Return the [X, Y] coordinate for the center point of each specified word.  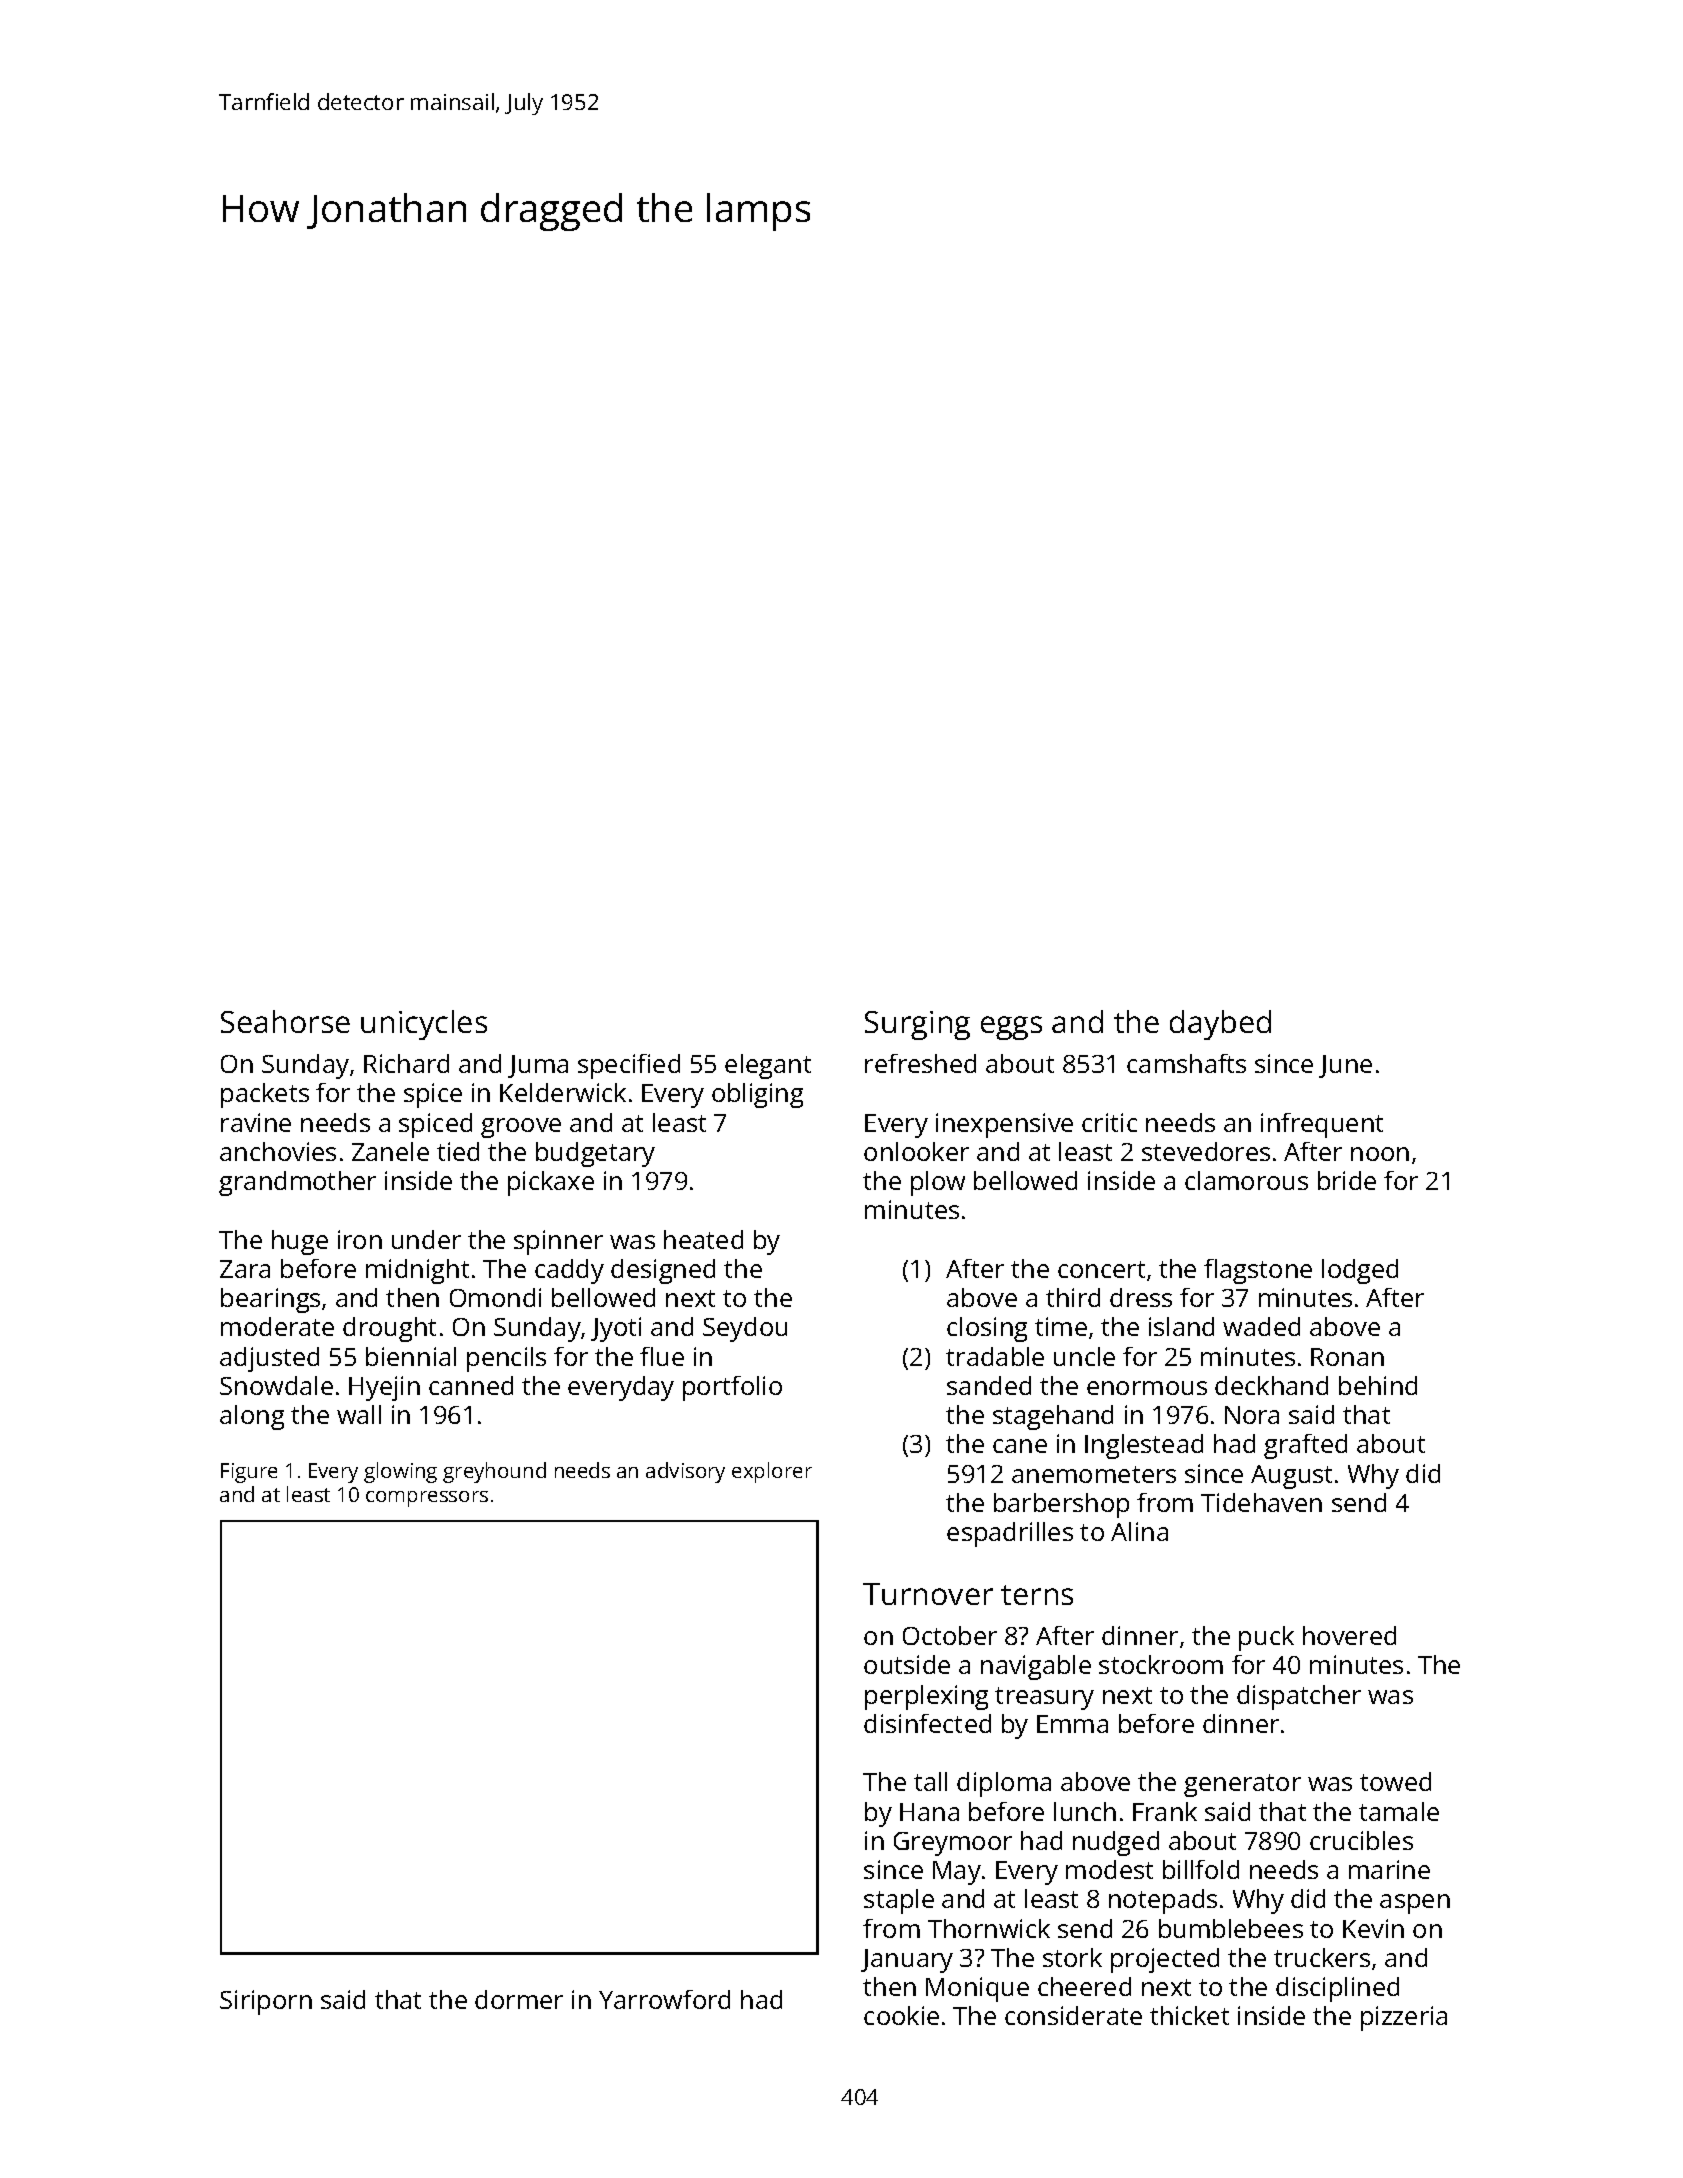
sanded [989, 1385]
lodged [1360, 1271]
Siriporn [266, 2002]
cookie [901, 2015]
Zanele [390, 1151]
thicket [1189, 2015]
